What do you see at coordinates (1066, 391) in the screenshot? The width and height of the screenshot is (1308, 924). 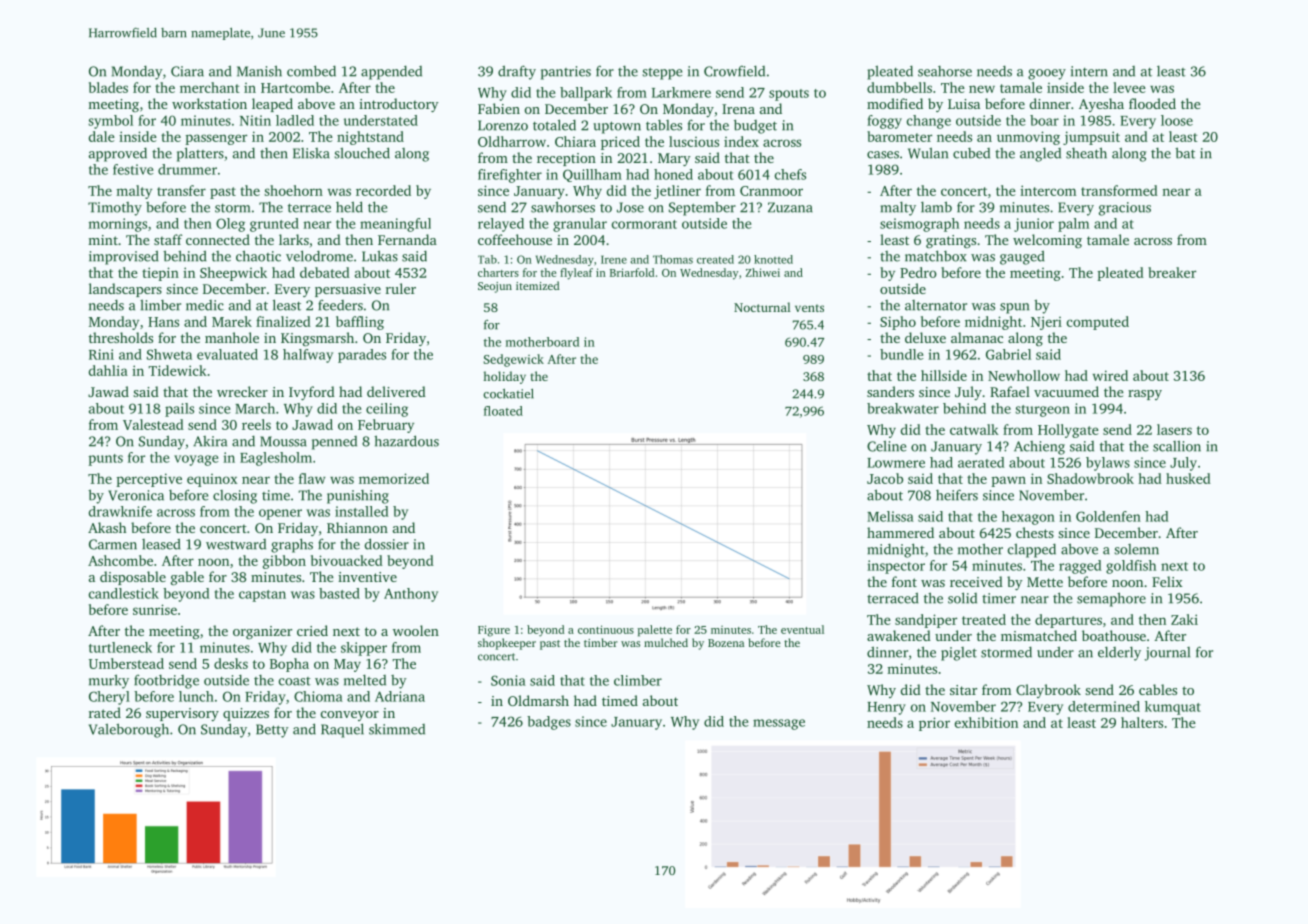 I see `vacuumed` at bounding box center [1066, 391].
